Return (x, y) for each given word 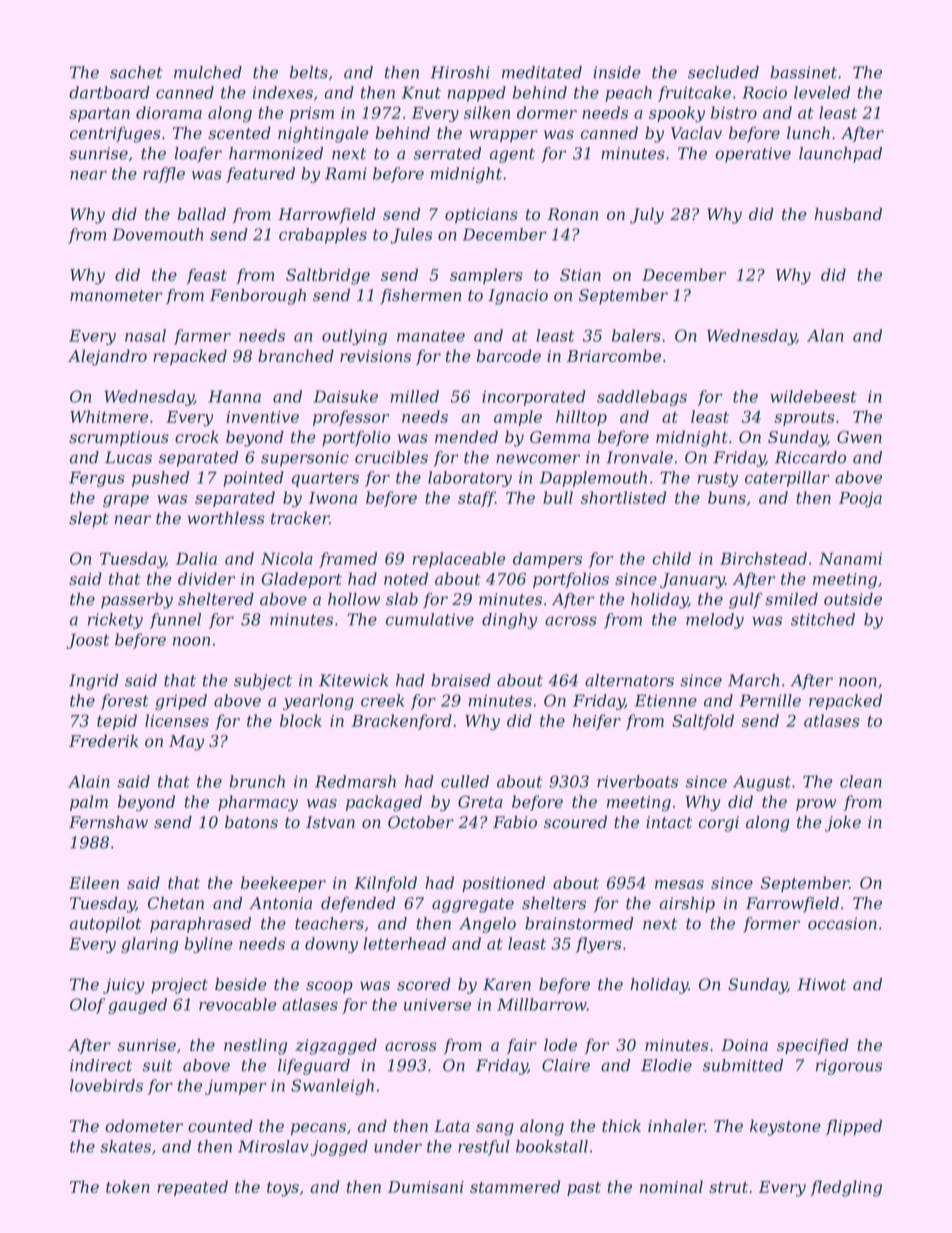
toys (283, 1189)
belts (309, 72)
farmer (202, 337)
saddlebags (642, 398)
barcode (509, 355)
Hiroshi (460, 72)
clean (861, 781)
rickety (115, 621)
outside (853, 599)
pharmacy (258, 803)
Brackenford (402, 722)
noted (406, 578)
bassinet (803, 72)
